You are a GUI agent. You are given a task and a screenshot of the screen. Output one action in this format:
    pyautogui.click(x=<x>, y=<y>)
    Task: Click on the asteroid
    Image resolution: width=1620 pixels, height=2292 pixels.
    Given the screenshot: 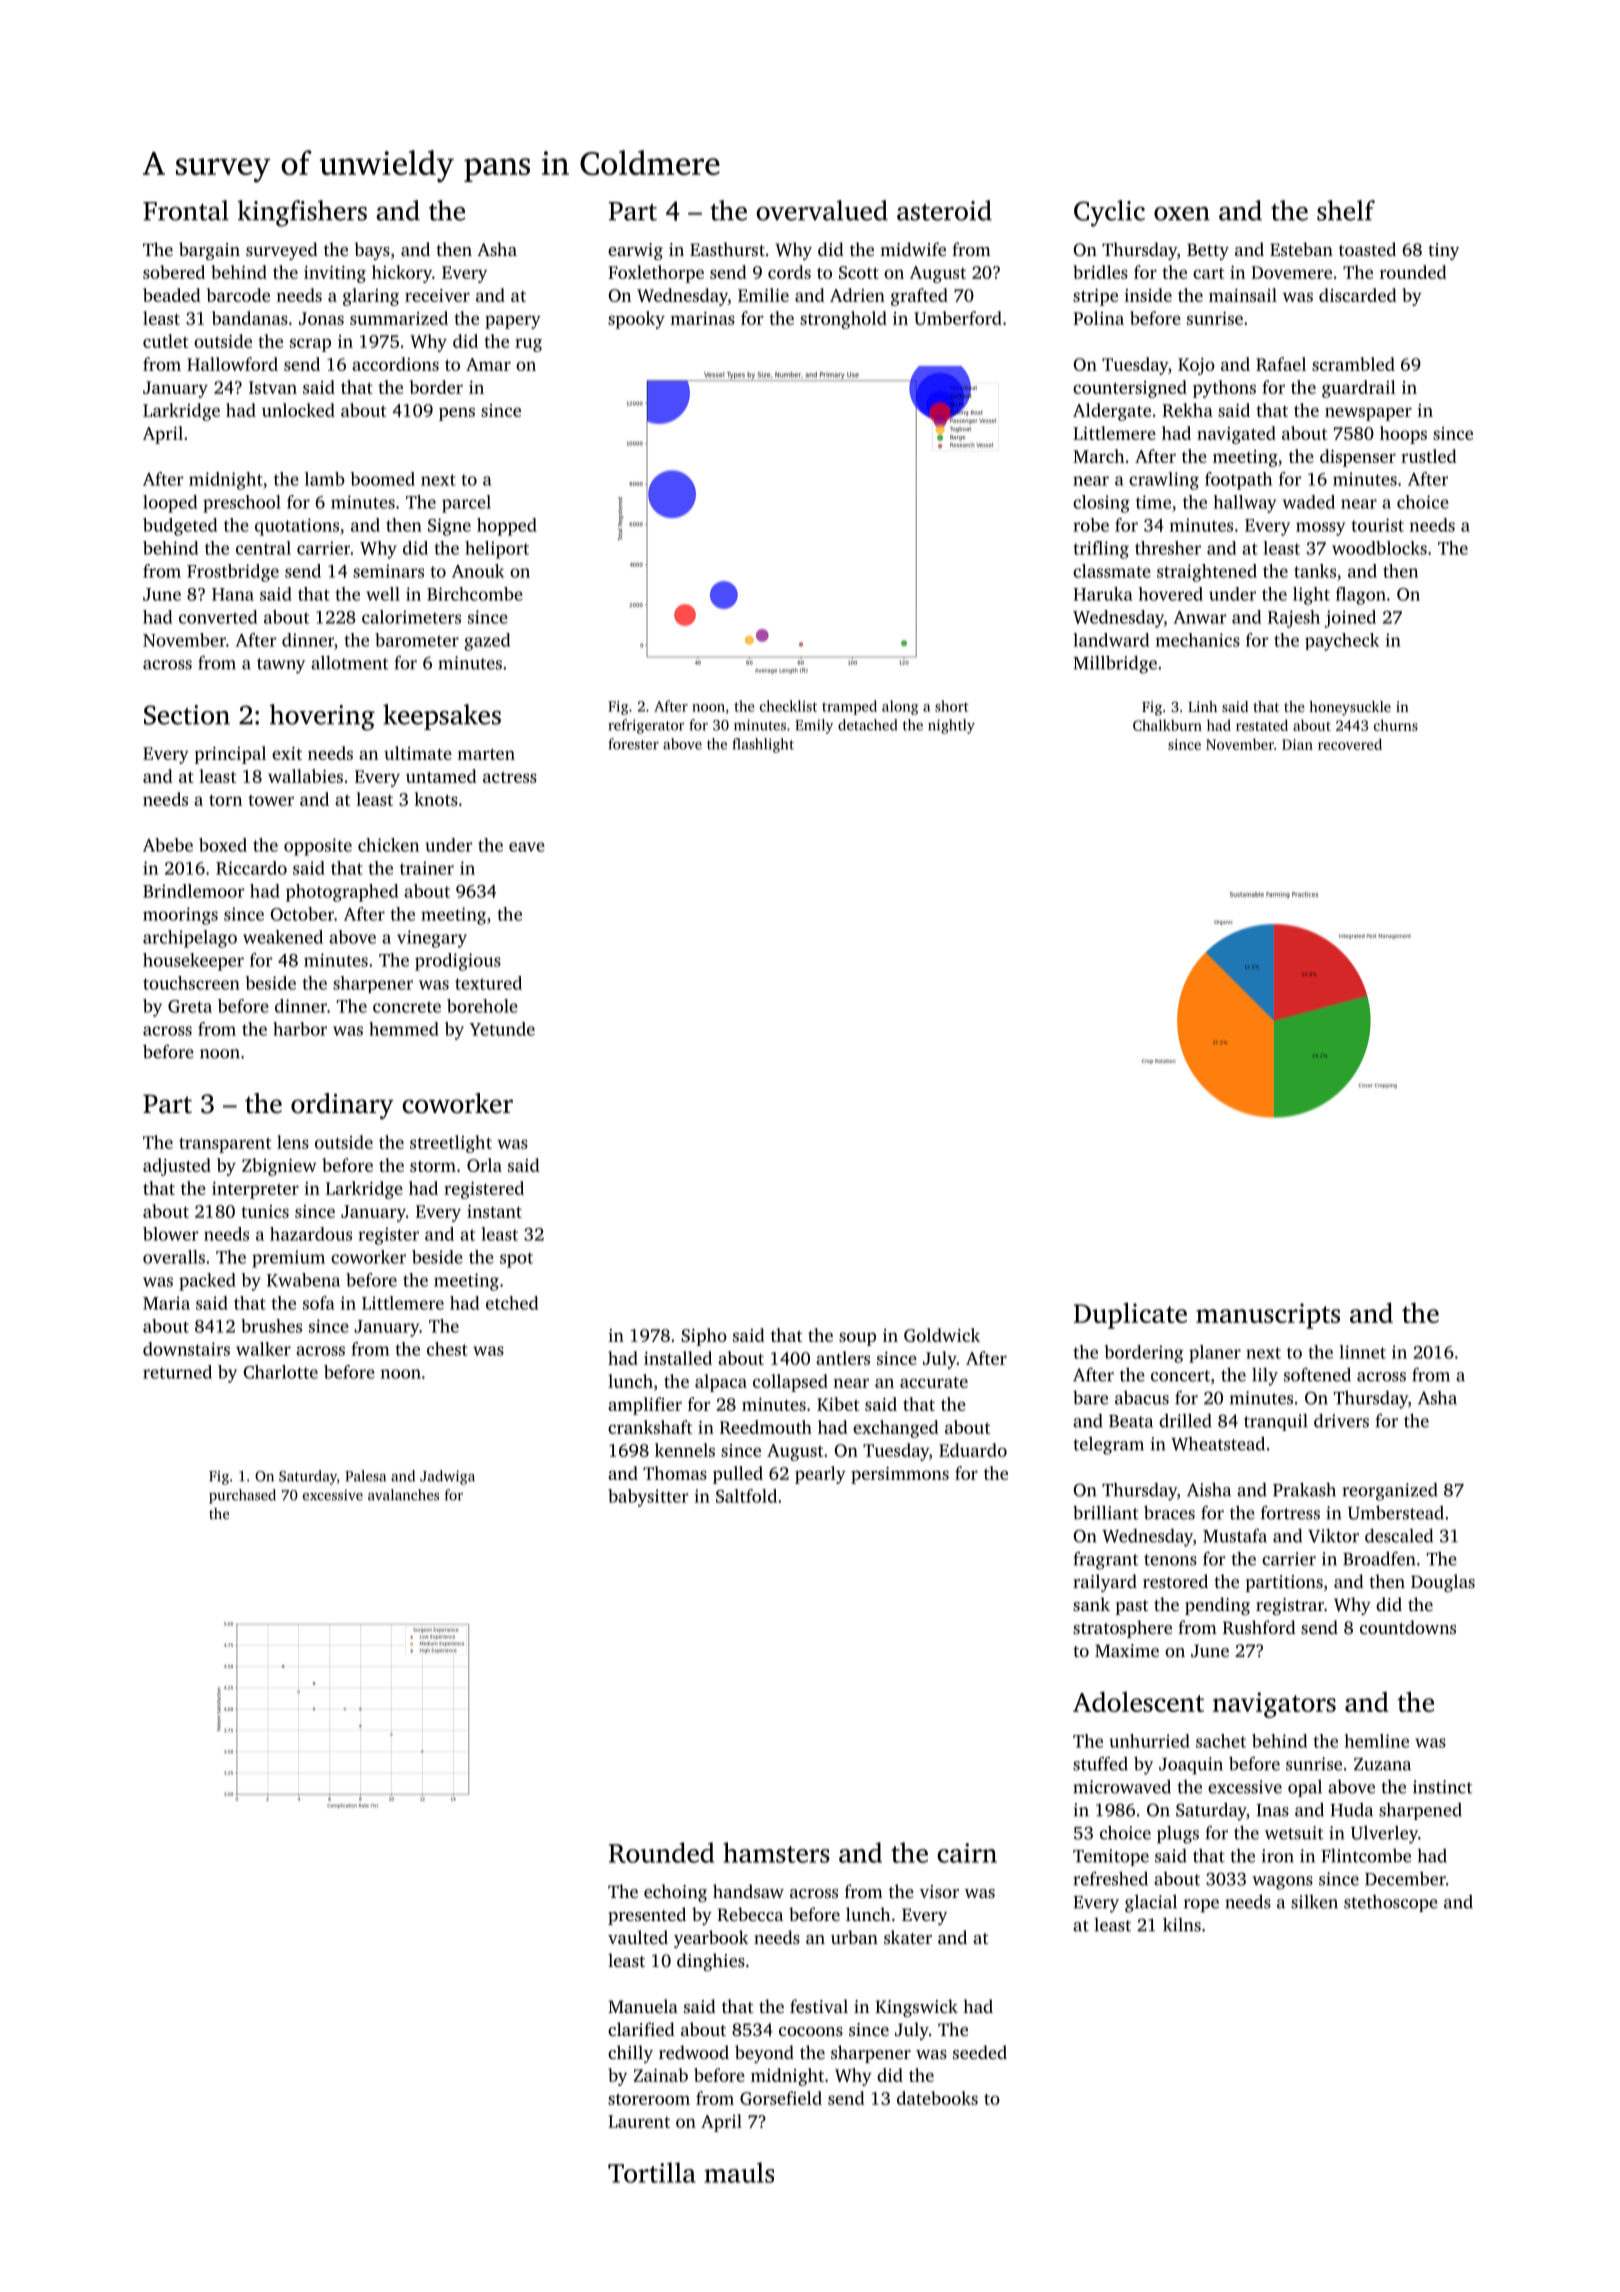 What is the action you would take?
    pyautogui.click(x=944, y=210)
